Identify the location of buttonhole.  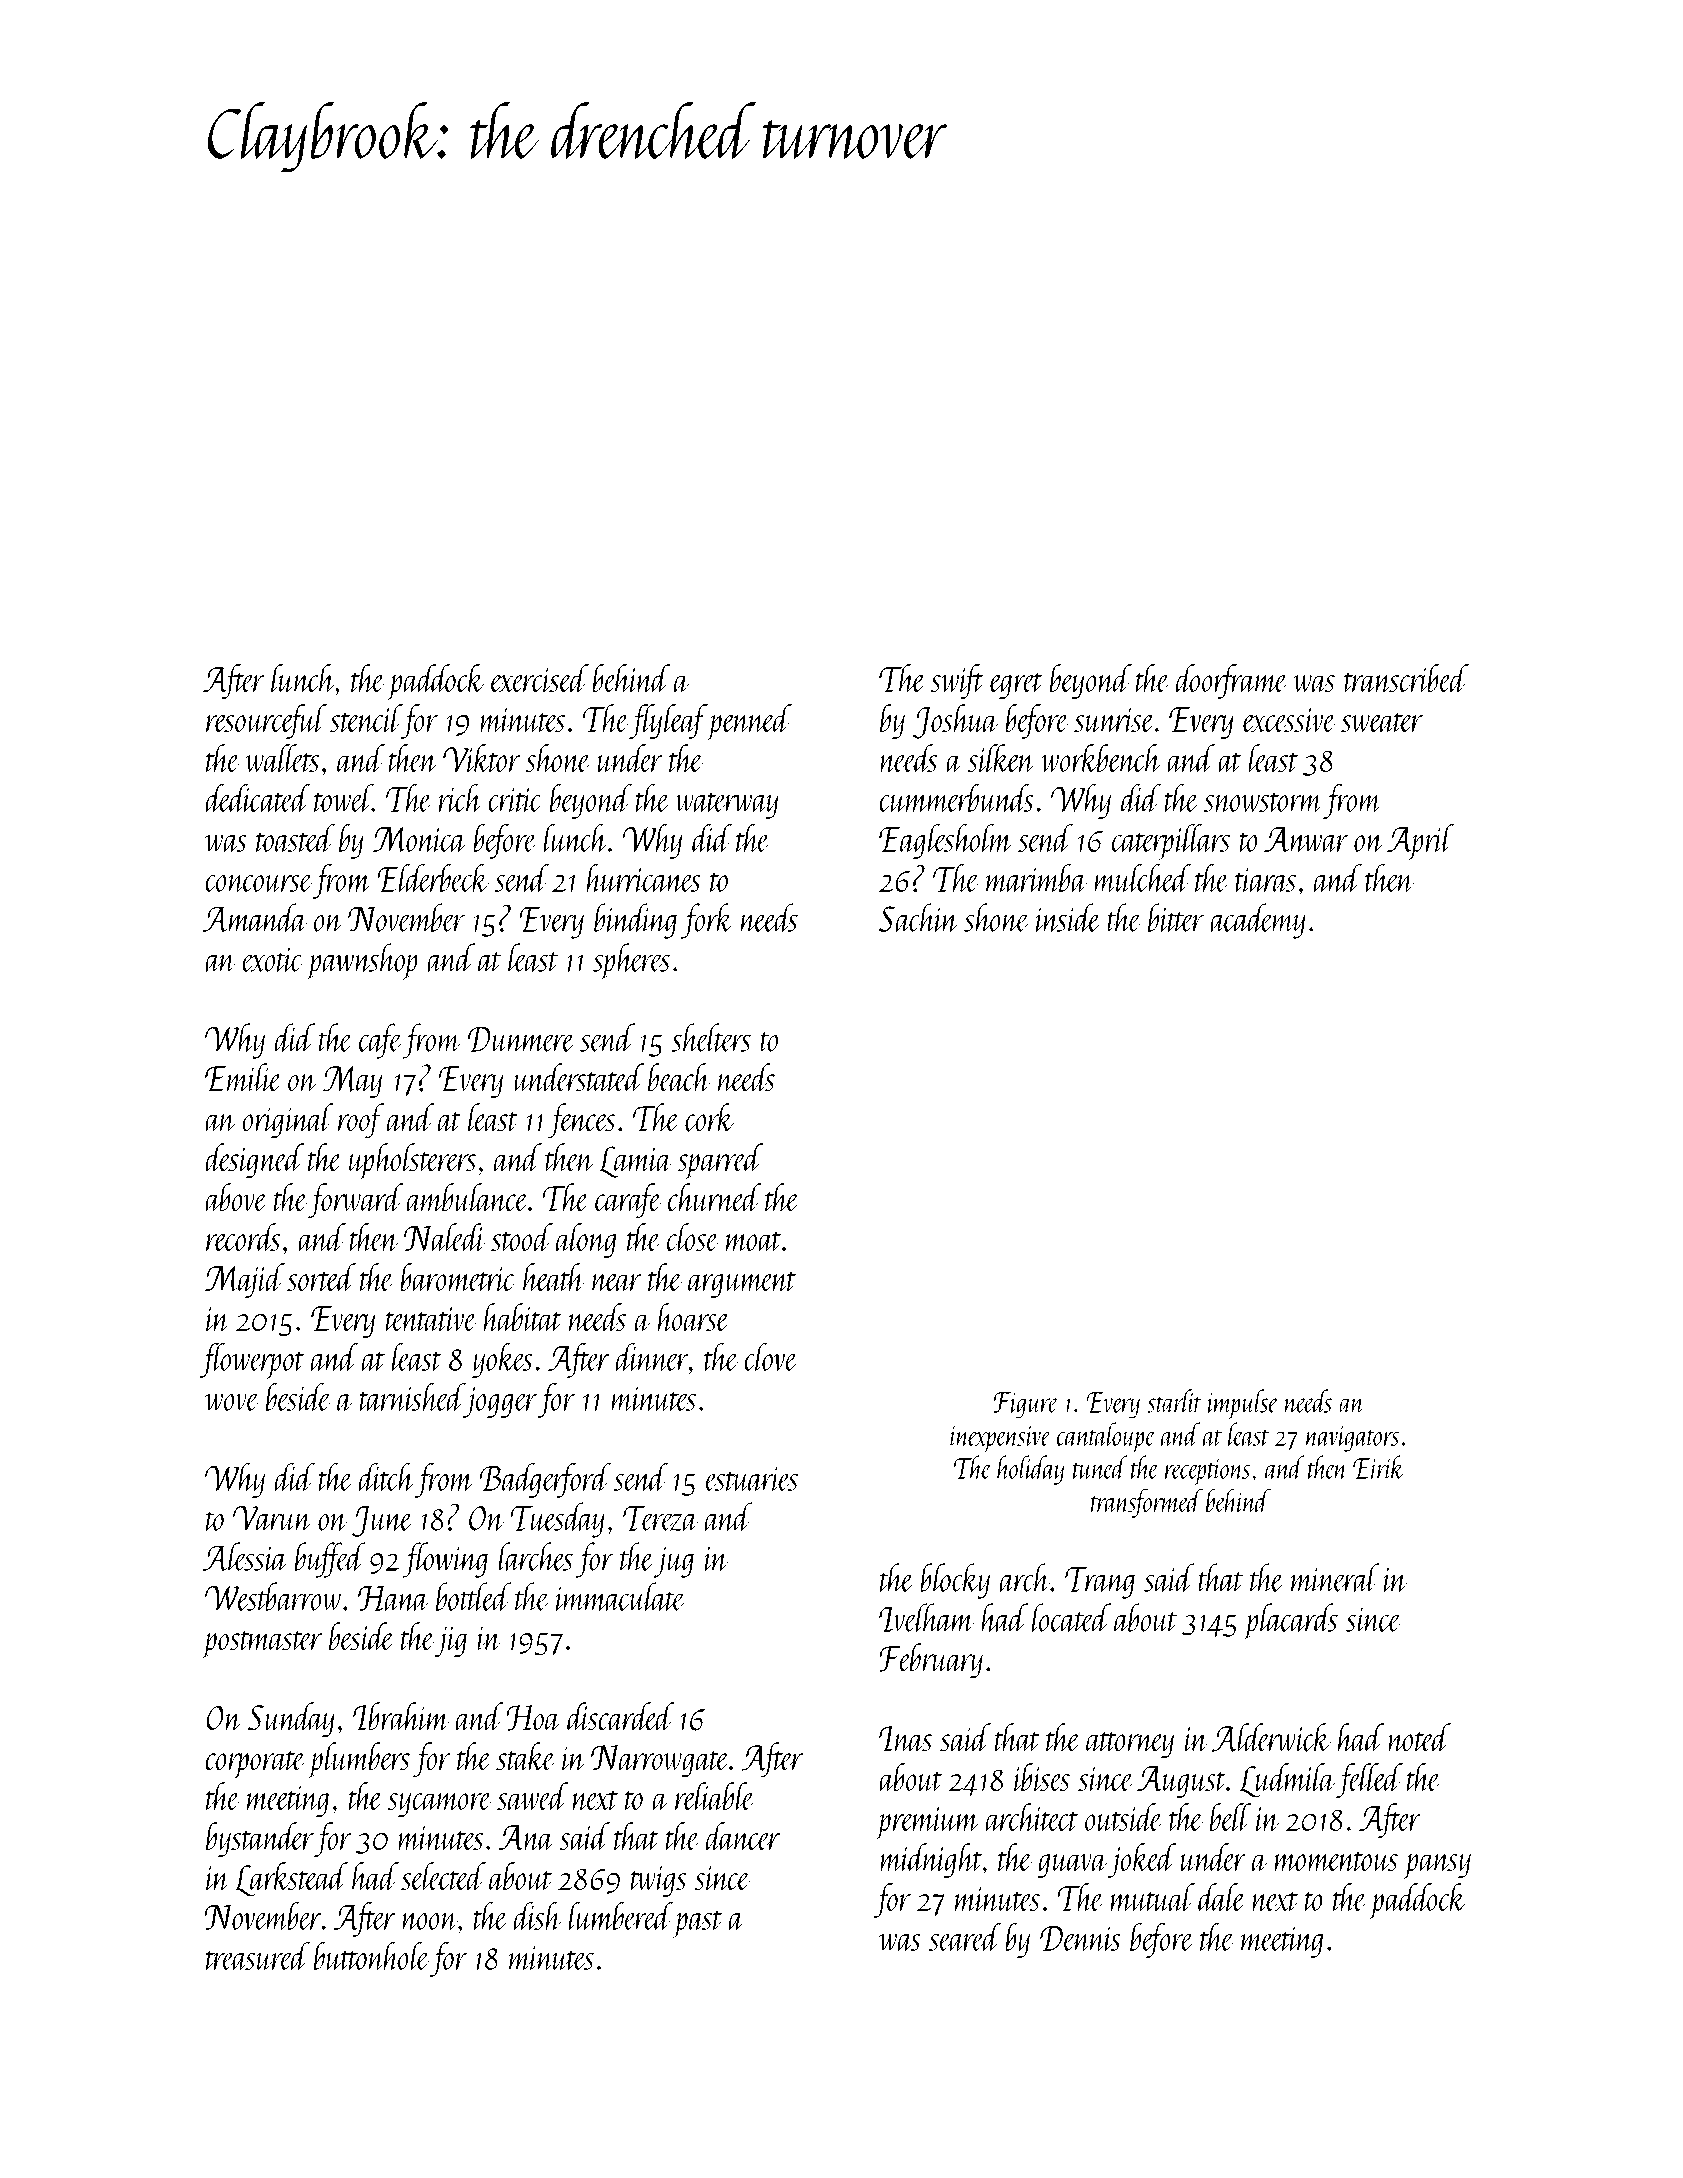
(371, 1955).
